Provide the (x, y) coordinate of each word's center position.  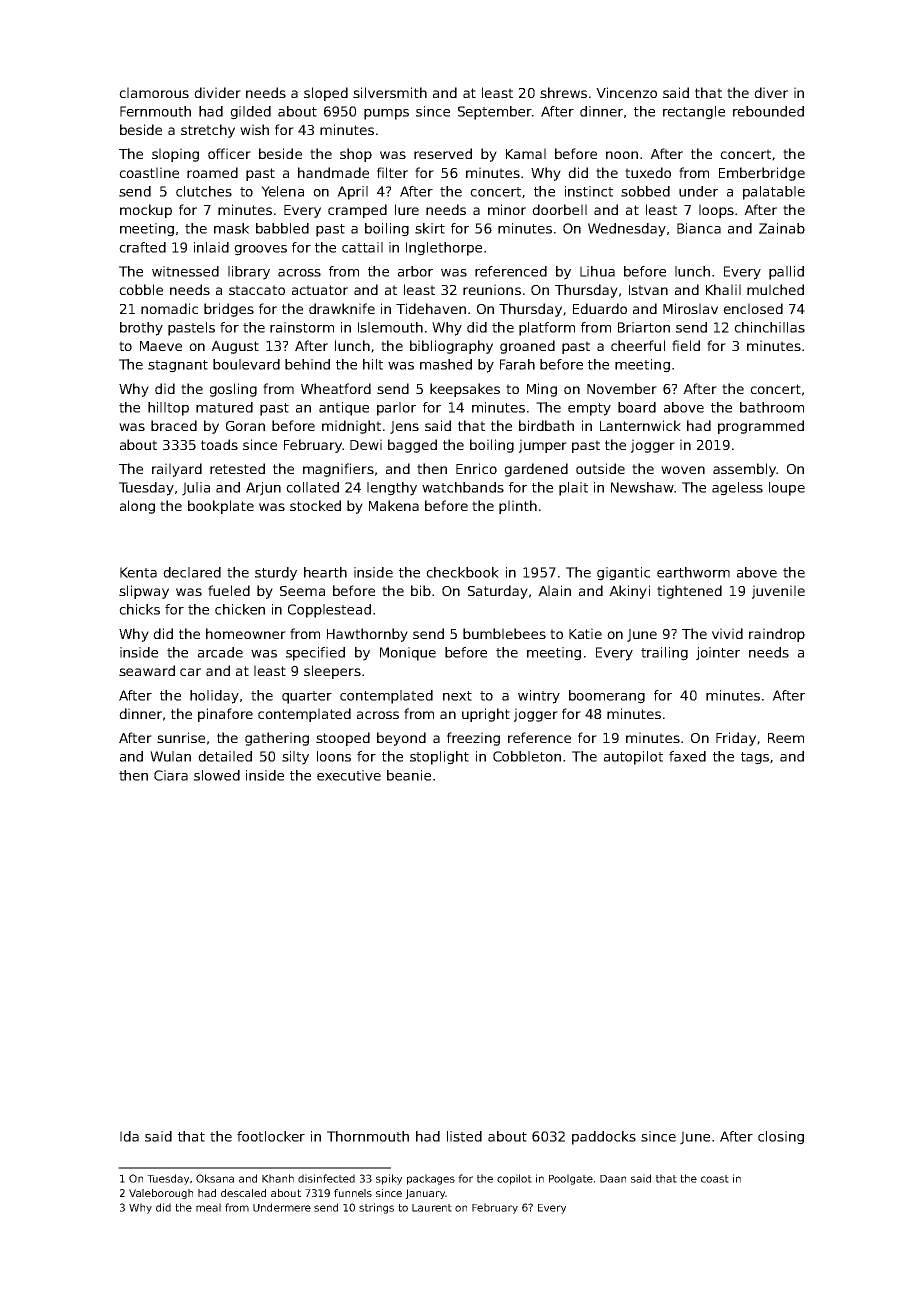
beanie (409, 775)
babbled (282, 228)
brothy (141, 329)
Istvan (648, 290)
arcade (220, 652)
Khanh (278, 1178)
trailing (664, 654)
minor (507, 209)
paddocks (604, 1138)
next (457, 696)
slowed (217, 775)
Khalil (723, 289)
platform (547, 329)
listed (464, 1136)
